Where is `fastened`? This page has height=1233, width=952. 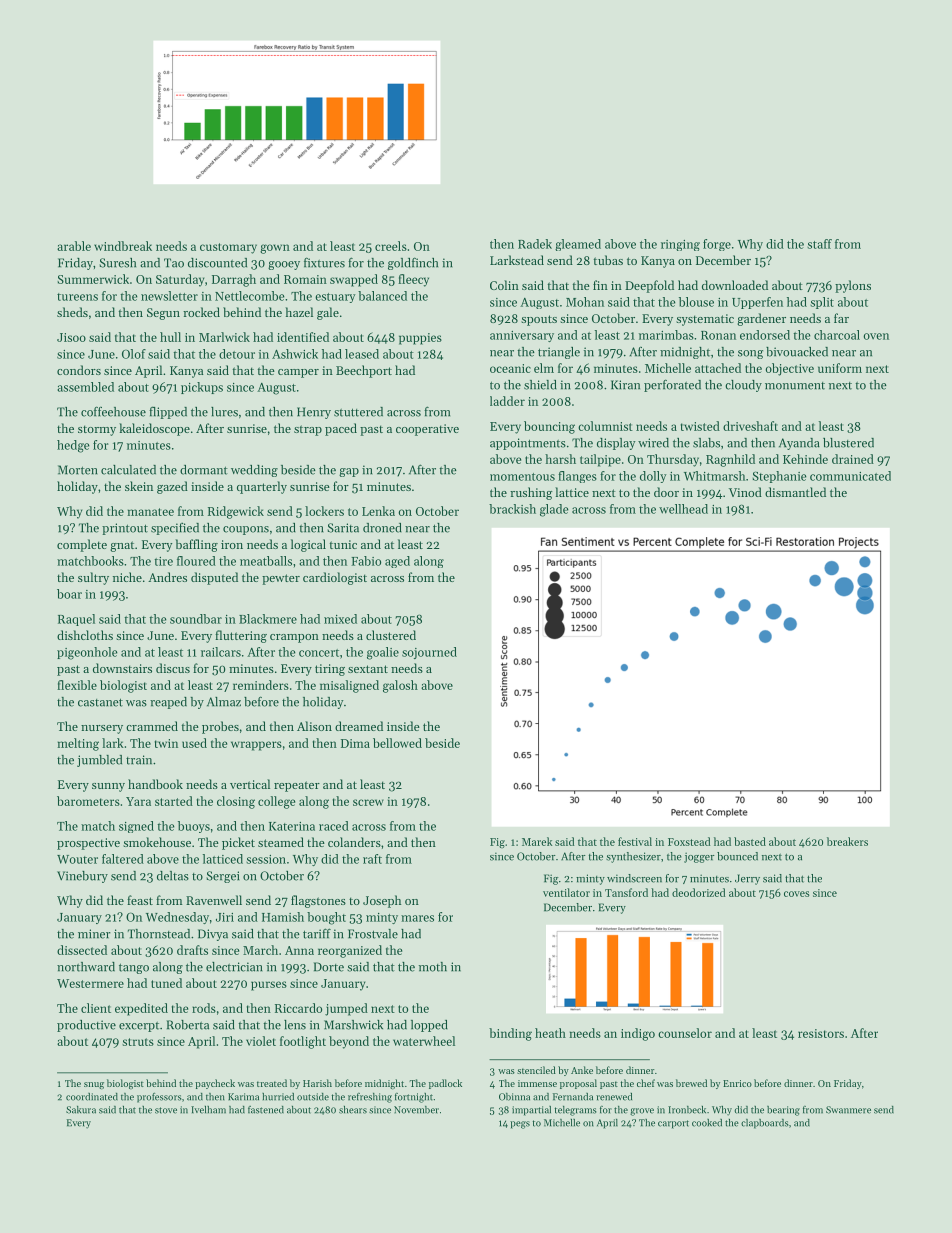
fastened is located at coordinates (266, 1110).
